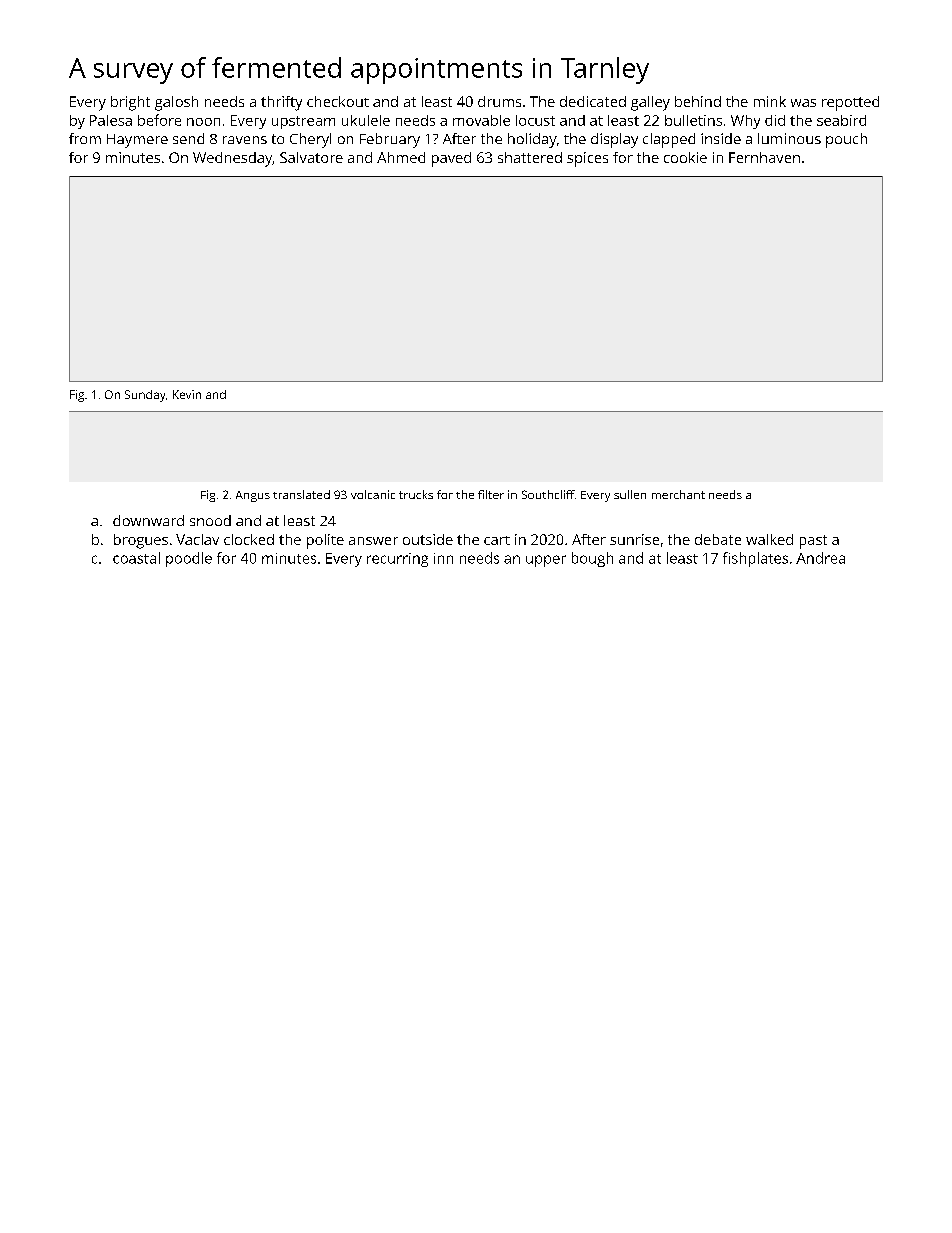 This screenshot has width=952, height=1233. What do you see at coordinates (249, 539) in the screenshot?
I see `clocked` at bounding box center [249, 539].
